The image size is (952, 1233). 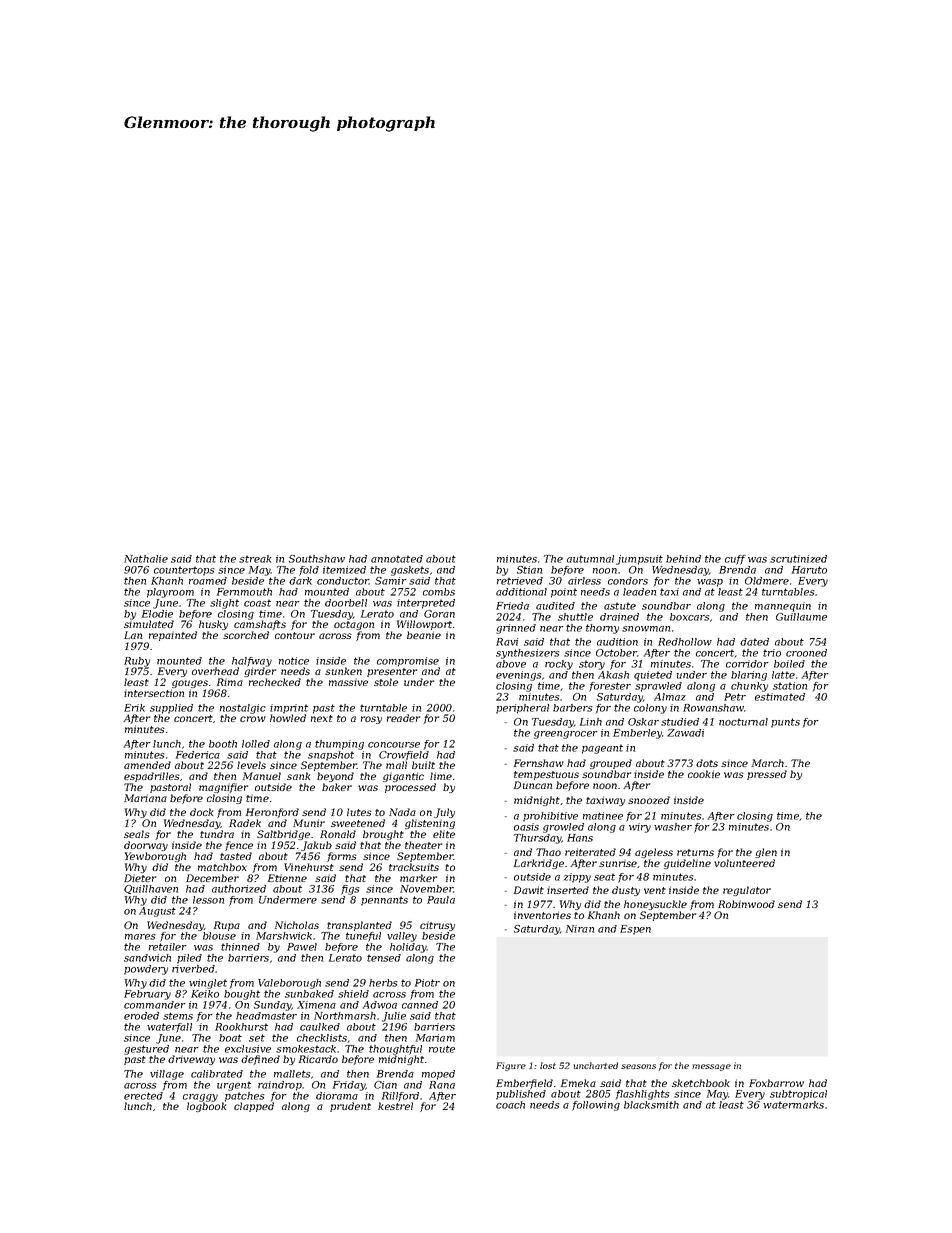 What do you see at coordinates (713, 708) in the image?
I see `Rowanshaw` at bounding box center [713, 708].
